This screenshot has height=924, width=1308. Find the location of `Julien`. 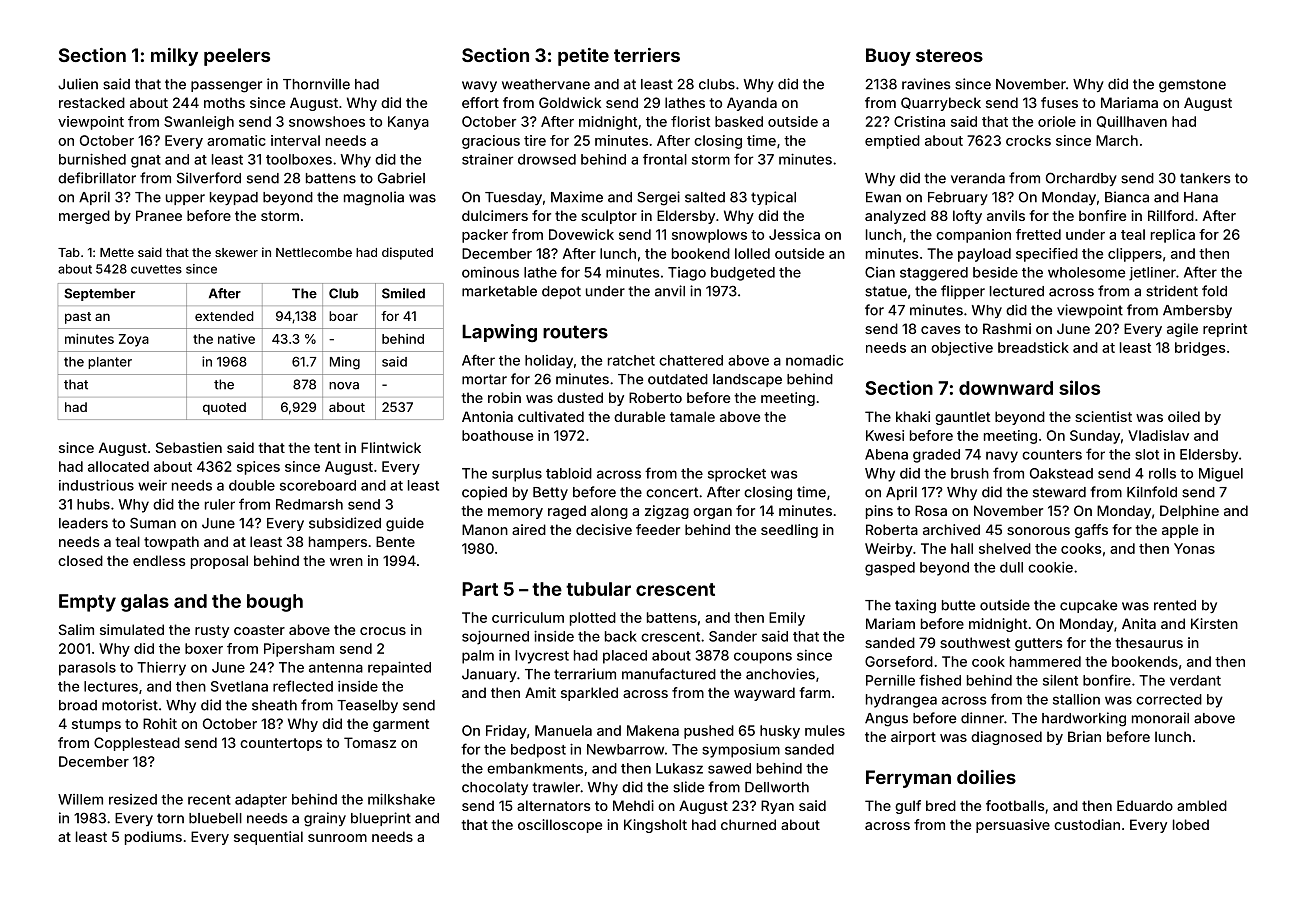

Julien is located at coordinates (78, 84).
